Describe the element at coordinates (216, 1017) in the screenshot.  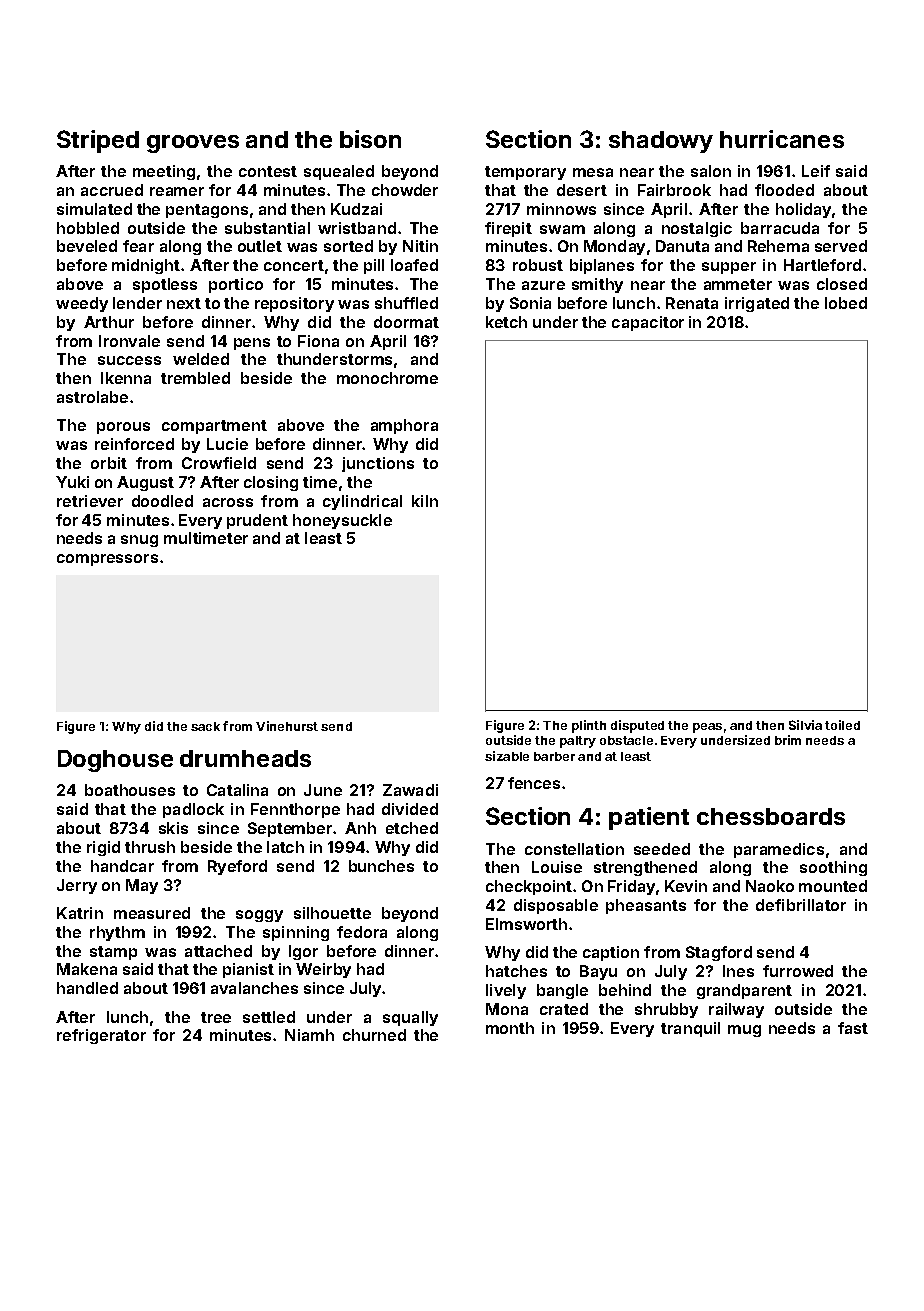
I see `tree` at that location.
